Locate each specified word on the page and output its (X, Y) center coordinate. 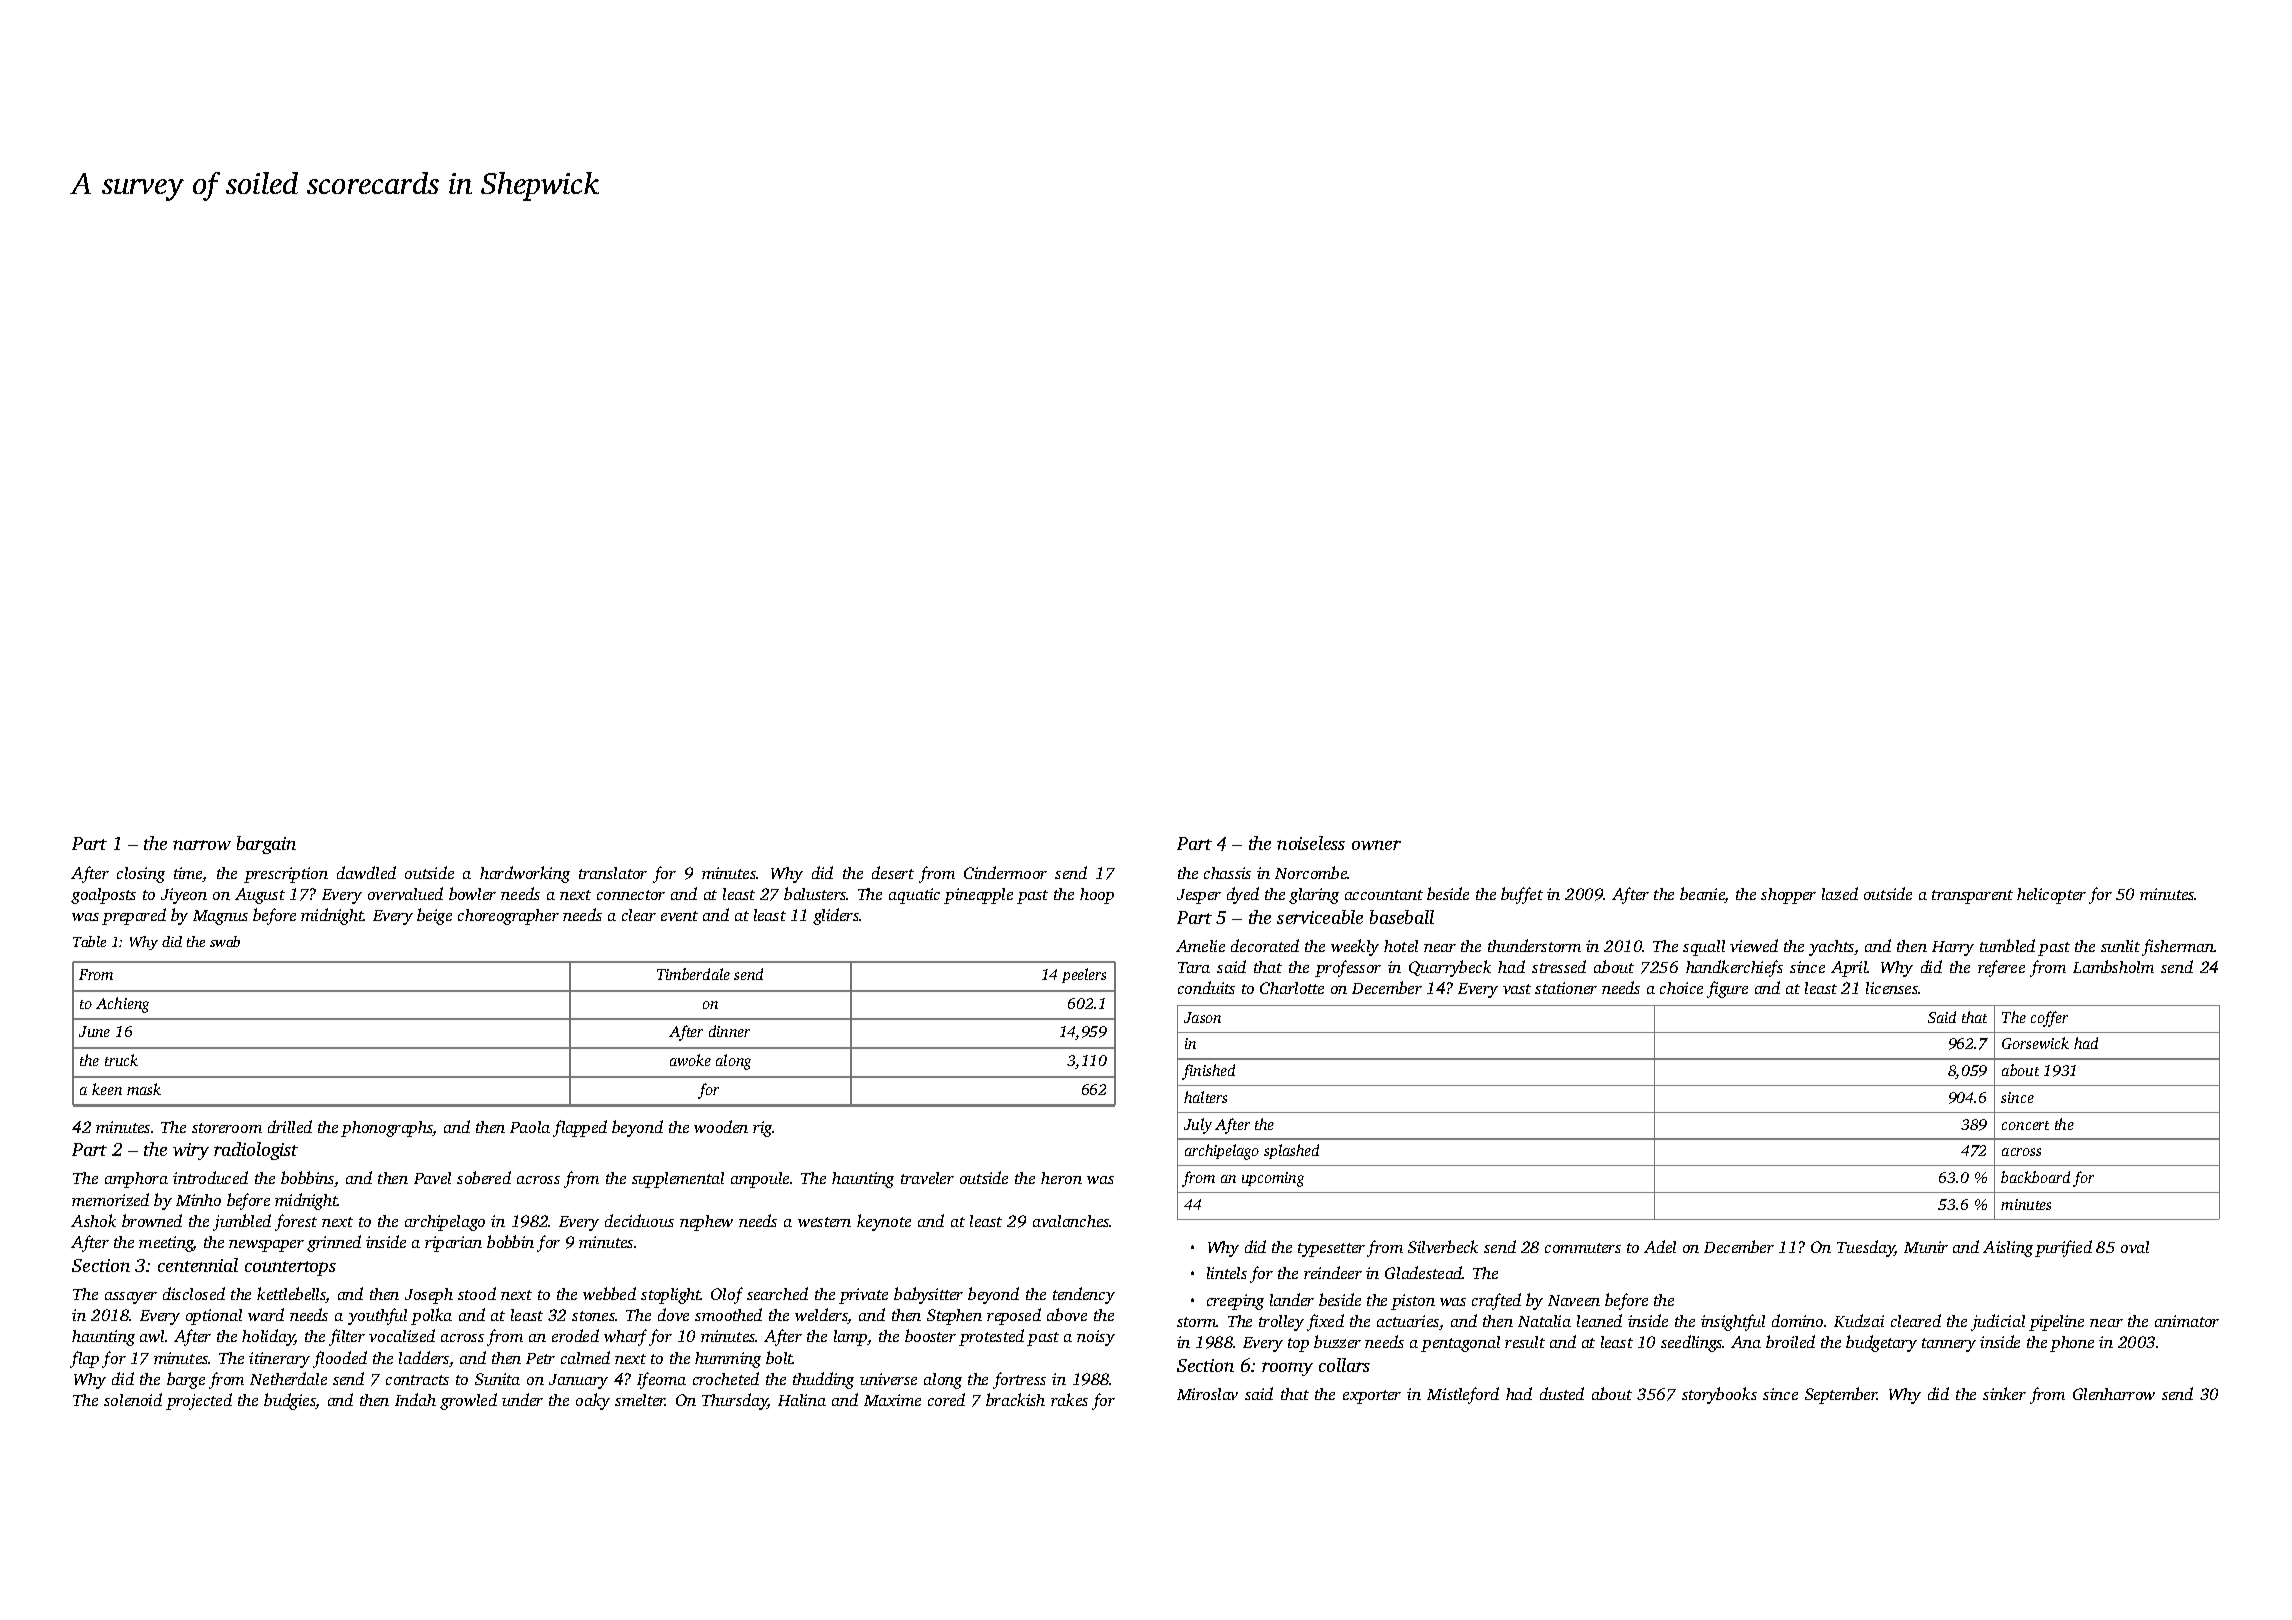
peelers (1084, 975)
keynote (884, 1222)
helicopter (2051, 896)
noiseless (1311, 843)
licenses (1892, 988)
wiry (191, 1151)
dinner (729, 1031)
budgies (290, 1401)
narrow (202, 845)
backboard (2035, 1177)
